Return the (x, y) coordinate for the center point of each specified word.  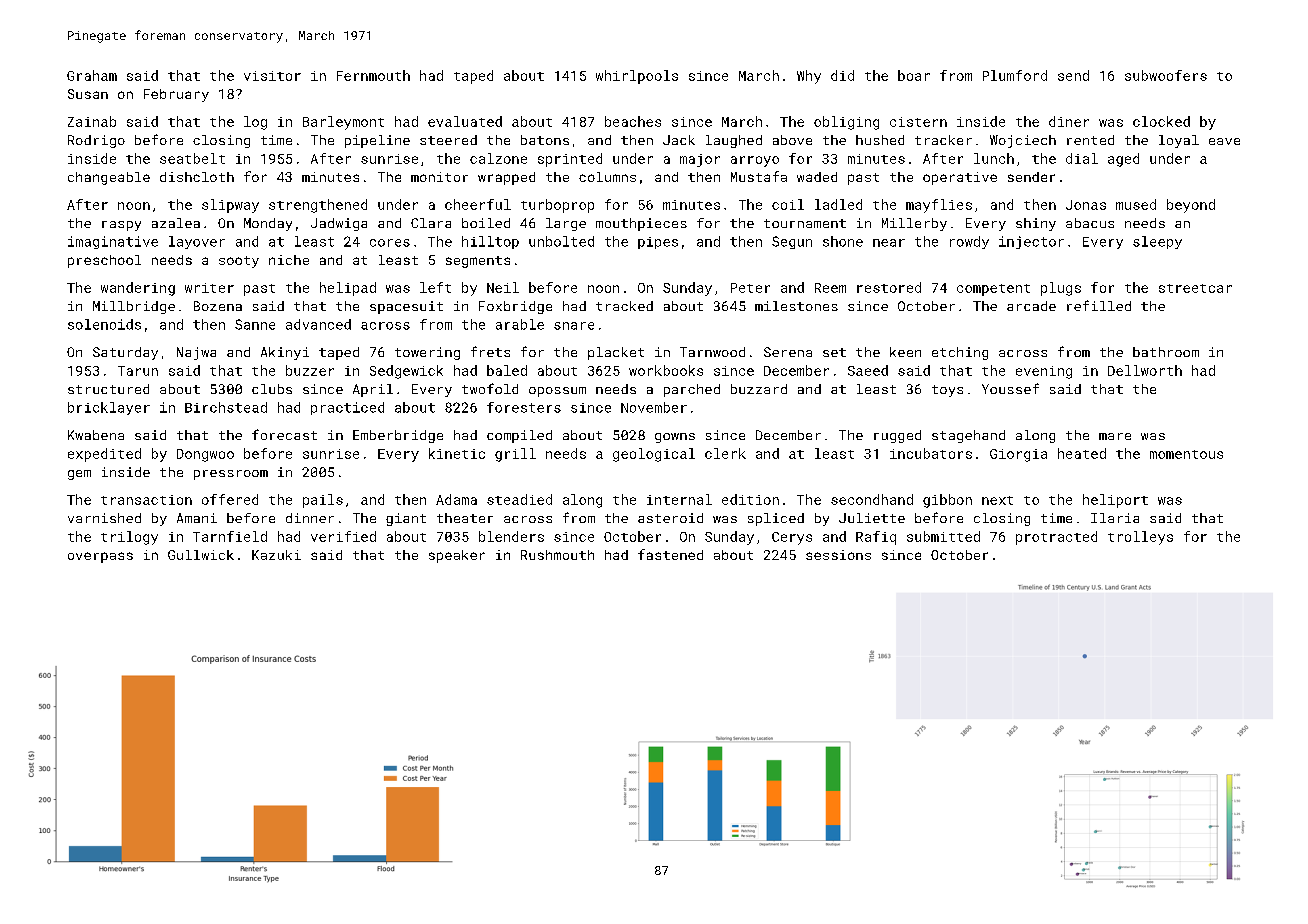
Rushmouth (557, 555)
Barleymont (343, 123)
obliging (846, 123)
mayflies (939, 206)
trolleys (1140, 538)
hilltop (490, 242)
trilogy (129, 538)
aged (1123, 160)
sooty (239, 262)
